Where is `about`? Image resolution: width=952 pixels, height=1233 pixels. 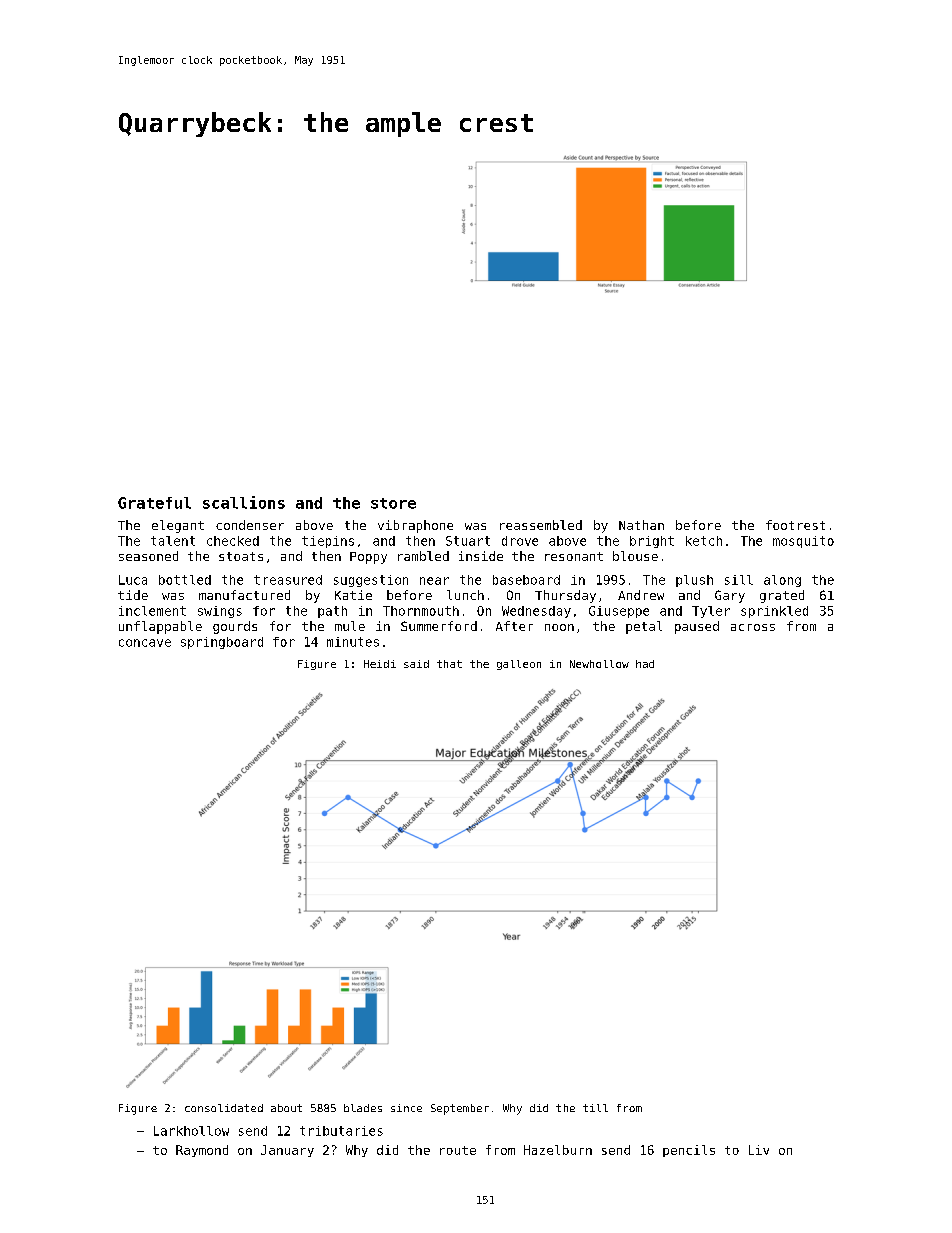
about is located at coordinates (286, 1108).
